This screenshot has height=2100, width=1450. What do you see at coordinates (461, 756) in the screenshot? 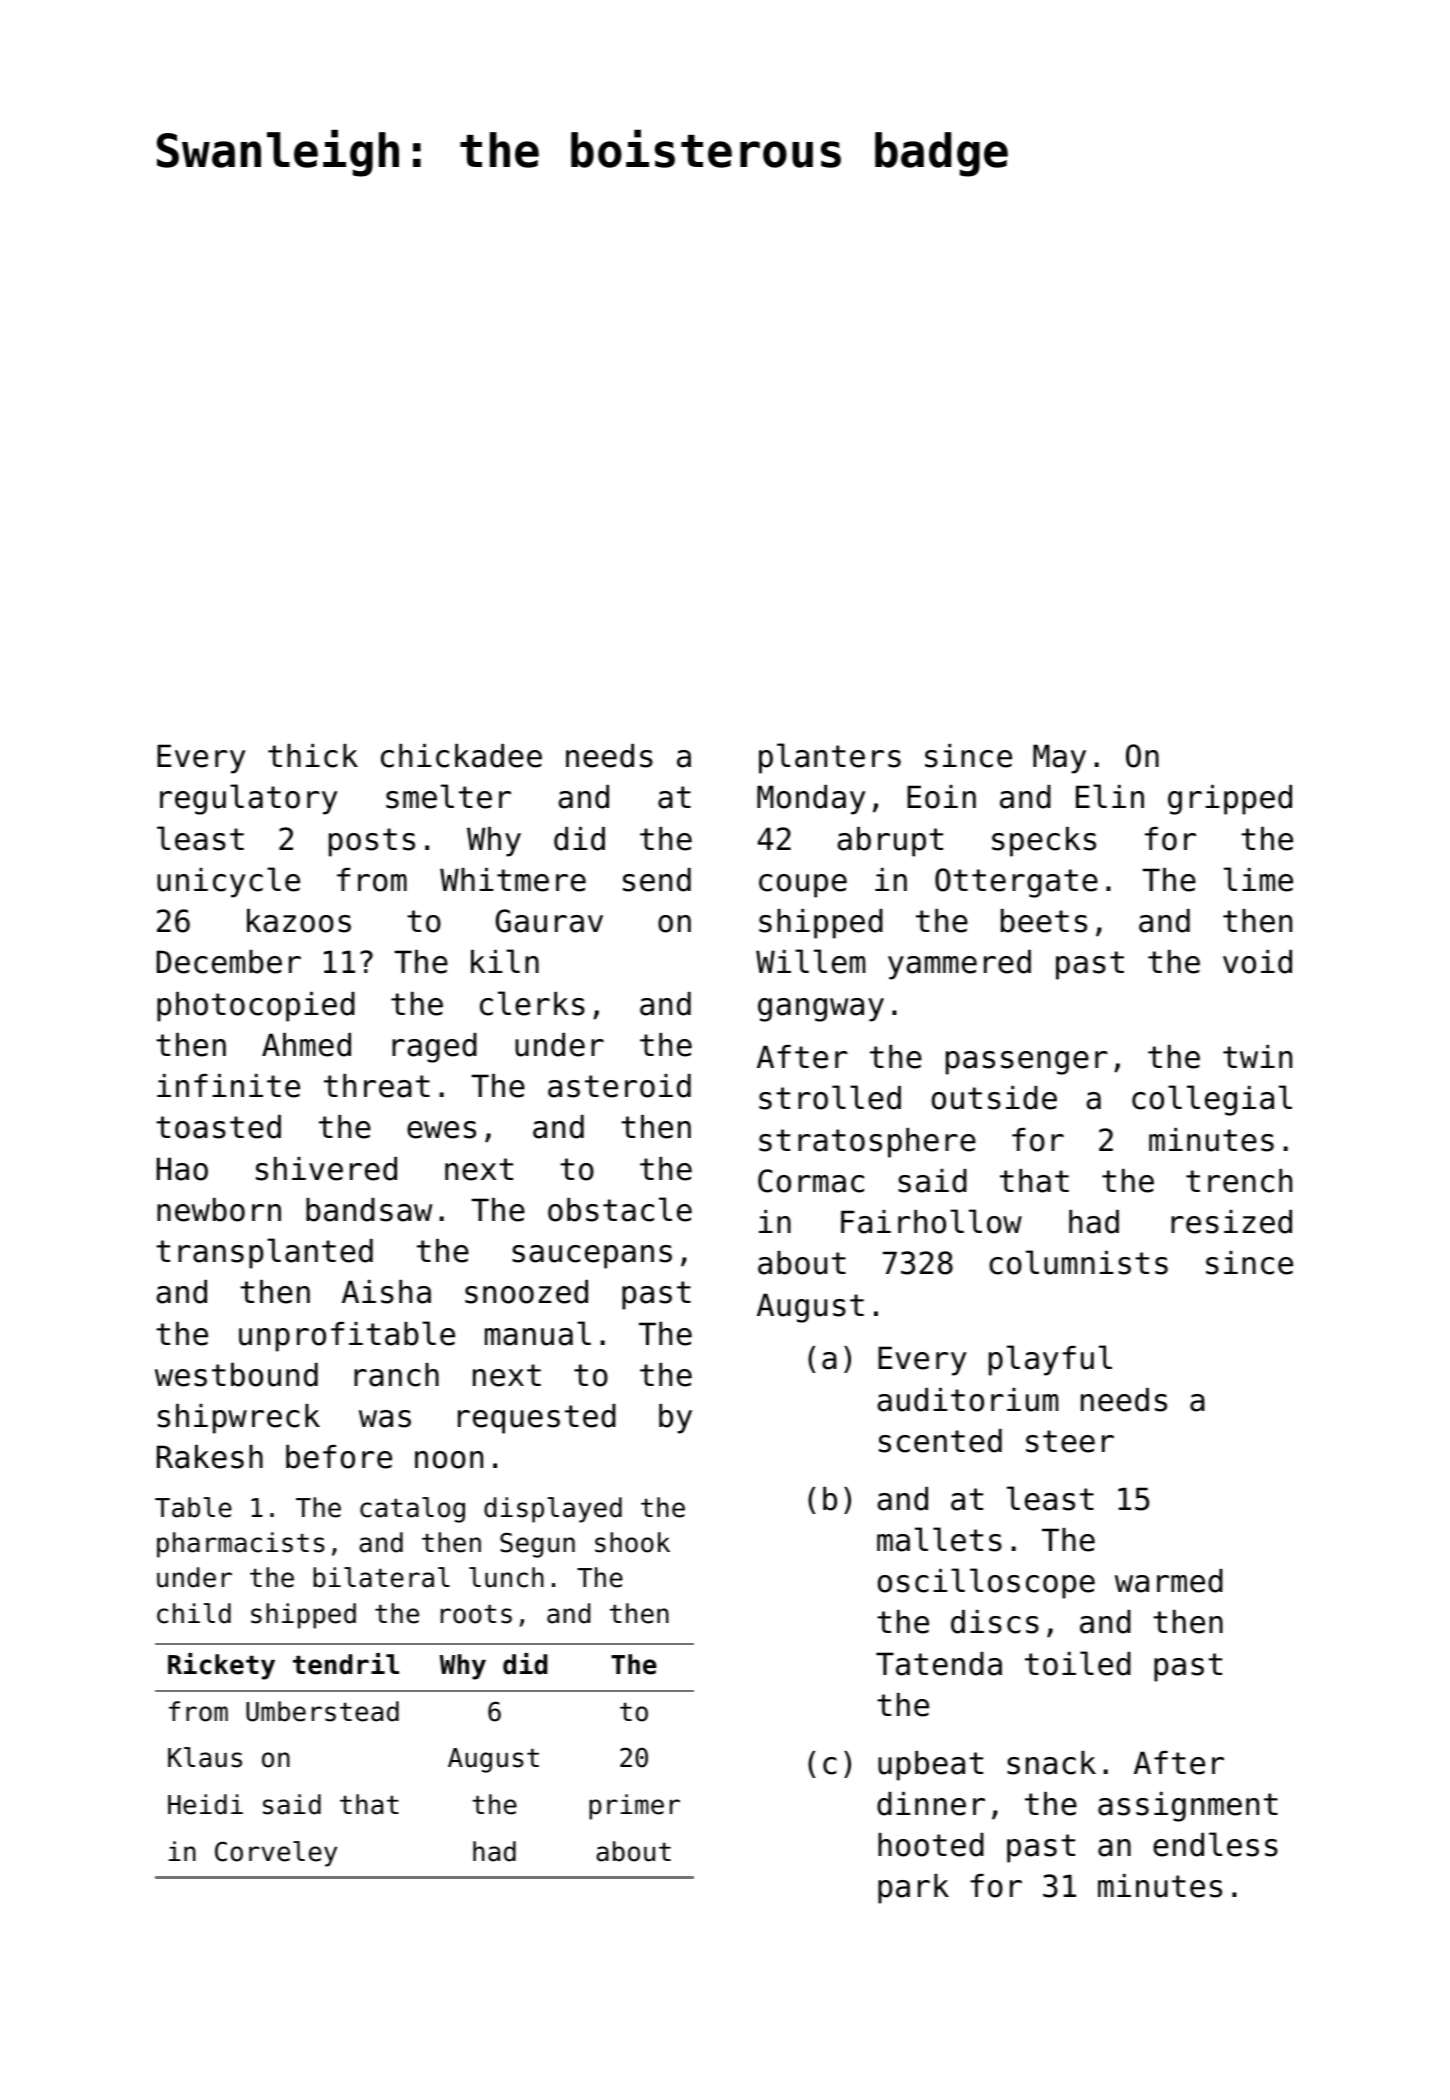
I see `chickadee` at bounding box center [461, 756].
